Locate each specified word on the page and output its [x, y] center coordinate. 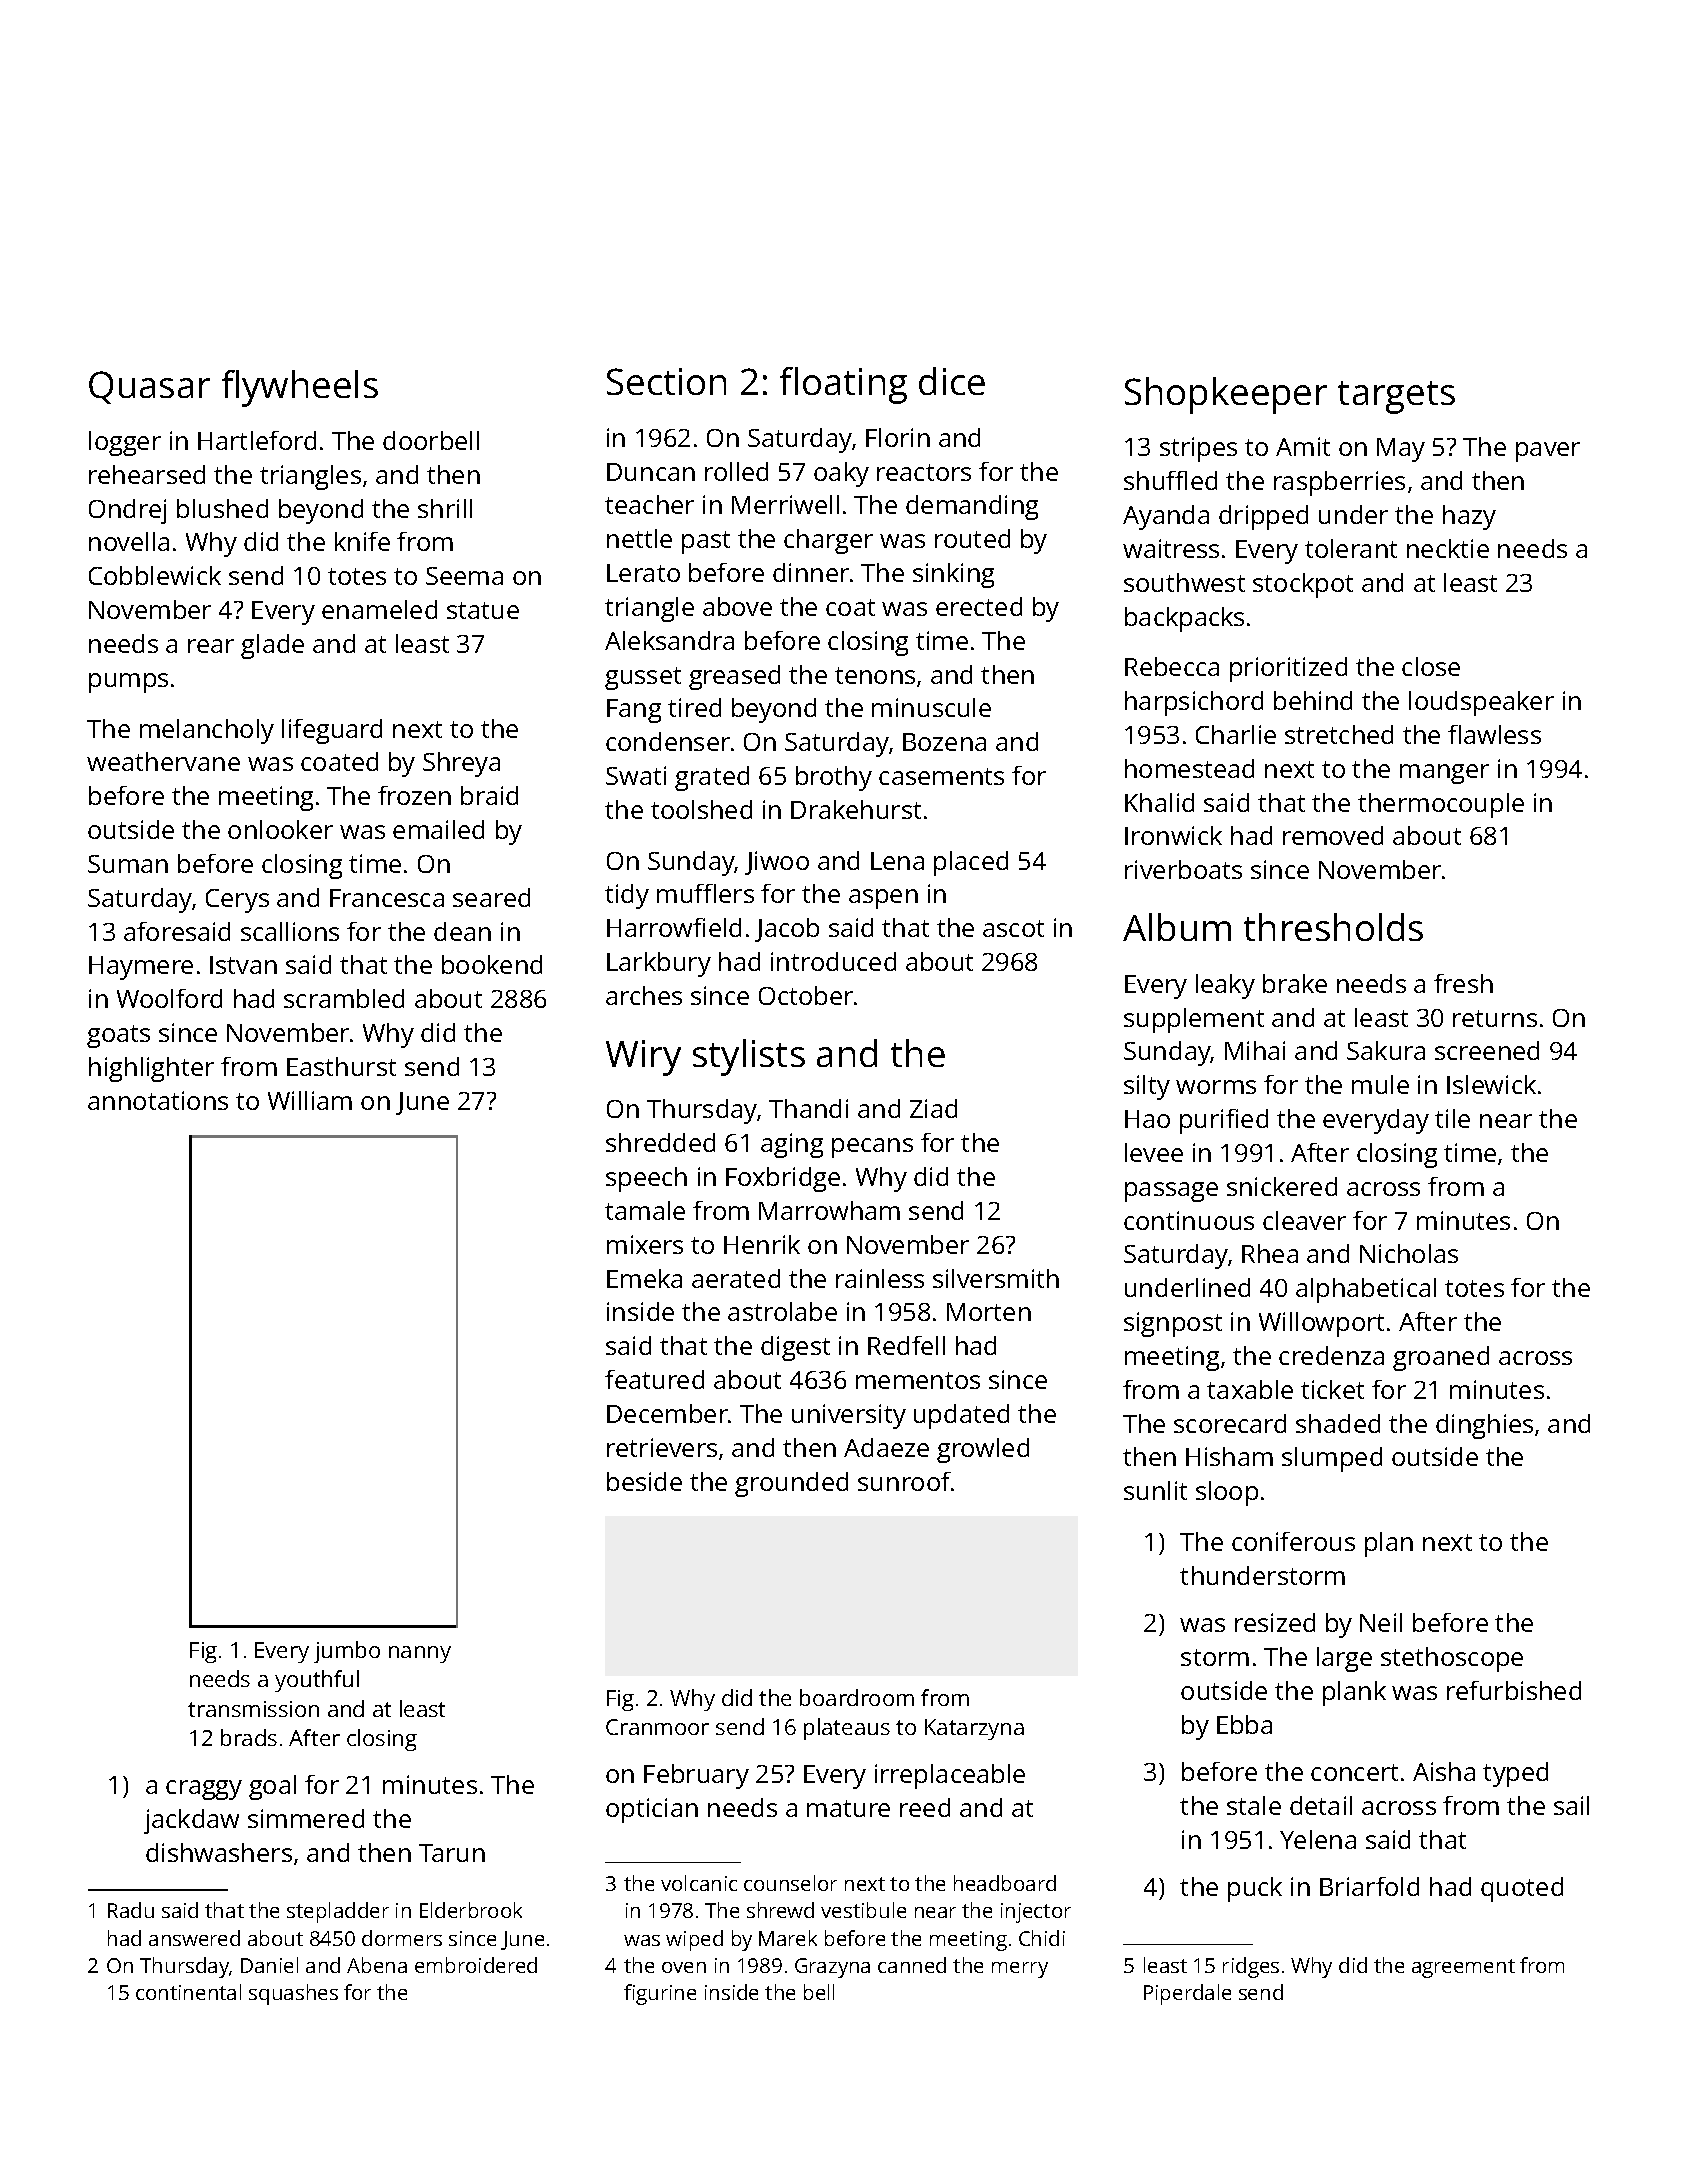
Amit [1303, 446]
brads [249, 1737]
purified [1224, 1121]
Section [666, 381]
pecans [872, 1148]
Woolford [169, 998]
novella [129, 541]
